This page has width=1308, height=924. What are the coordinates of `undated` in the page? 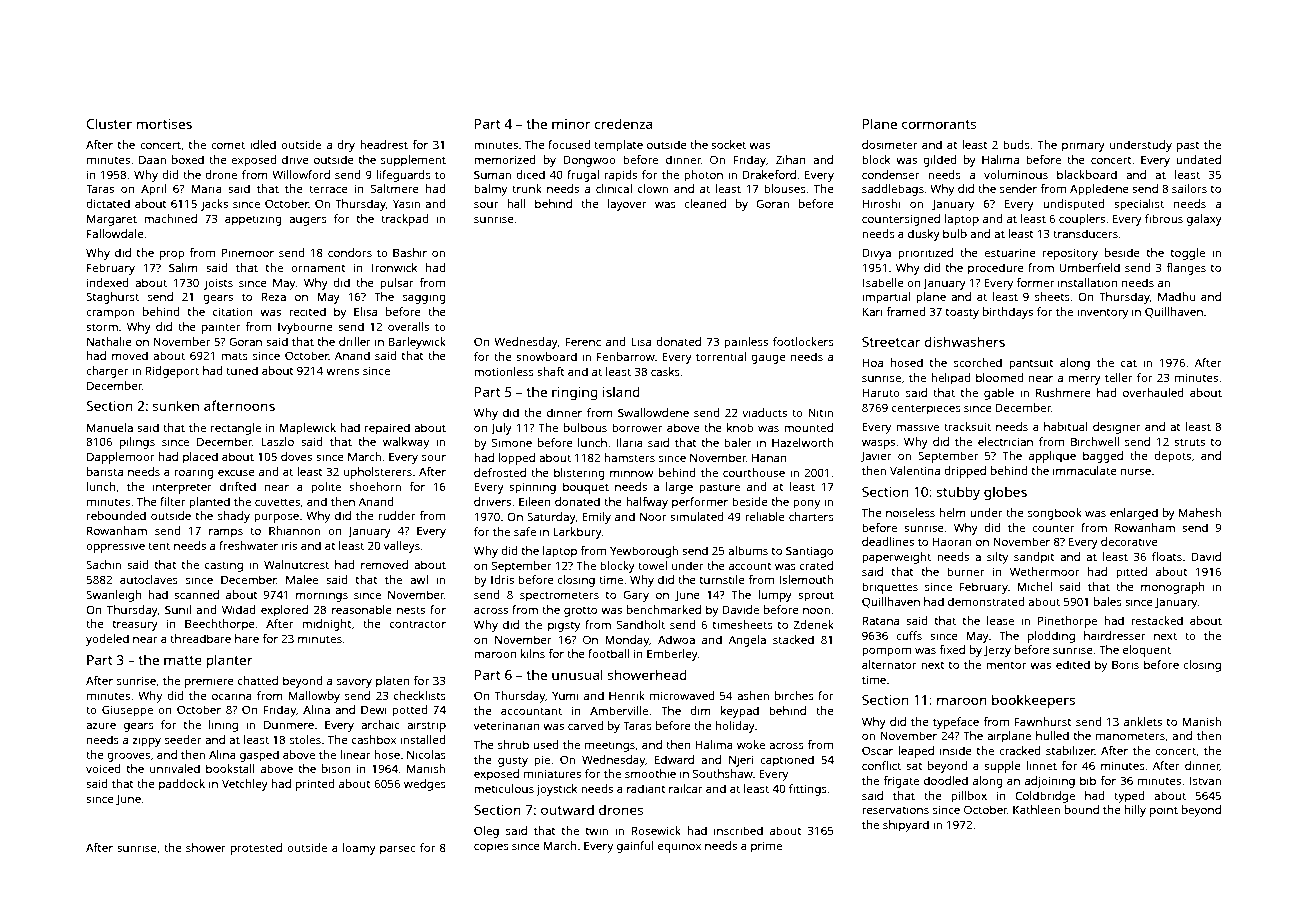 It's located at (1198, 159).
